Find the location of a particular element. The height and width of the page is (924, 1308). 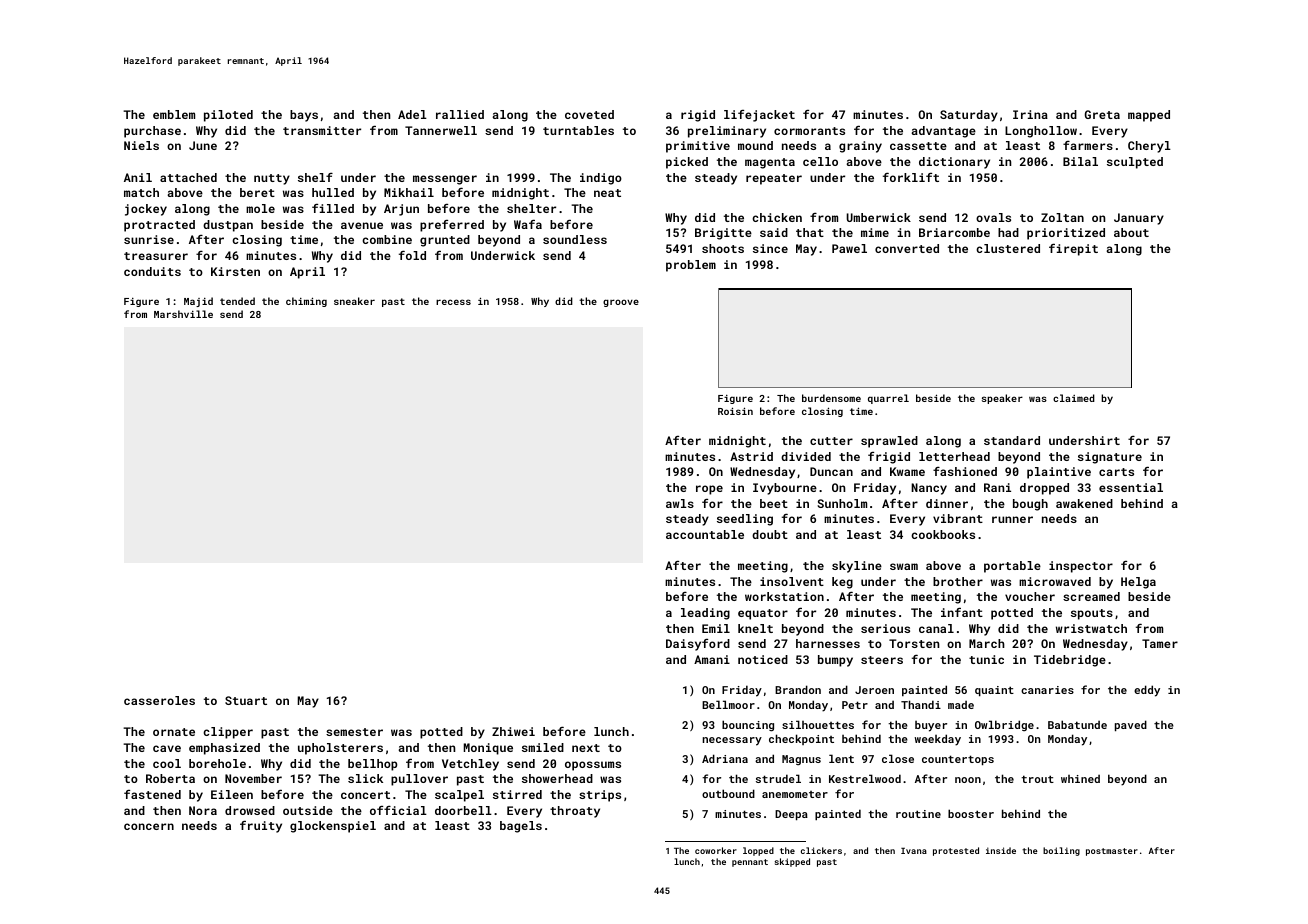

eddy is located at coordinates (1147, 691).
